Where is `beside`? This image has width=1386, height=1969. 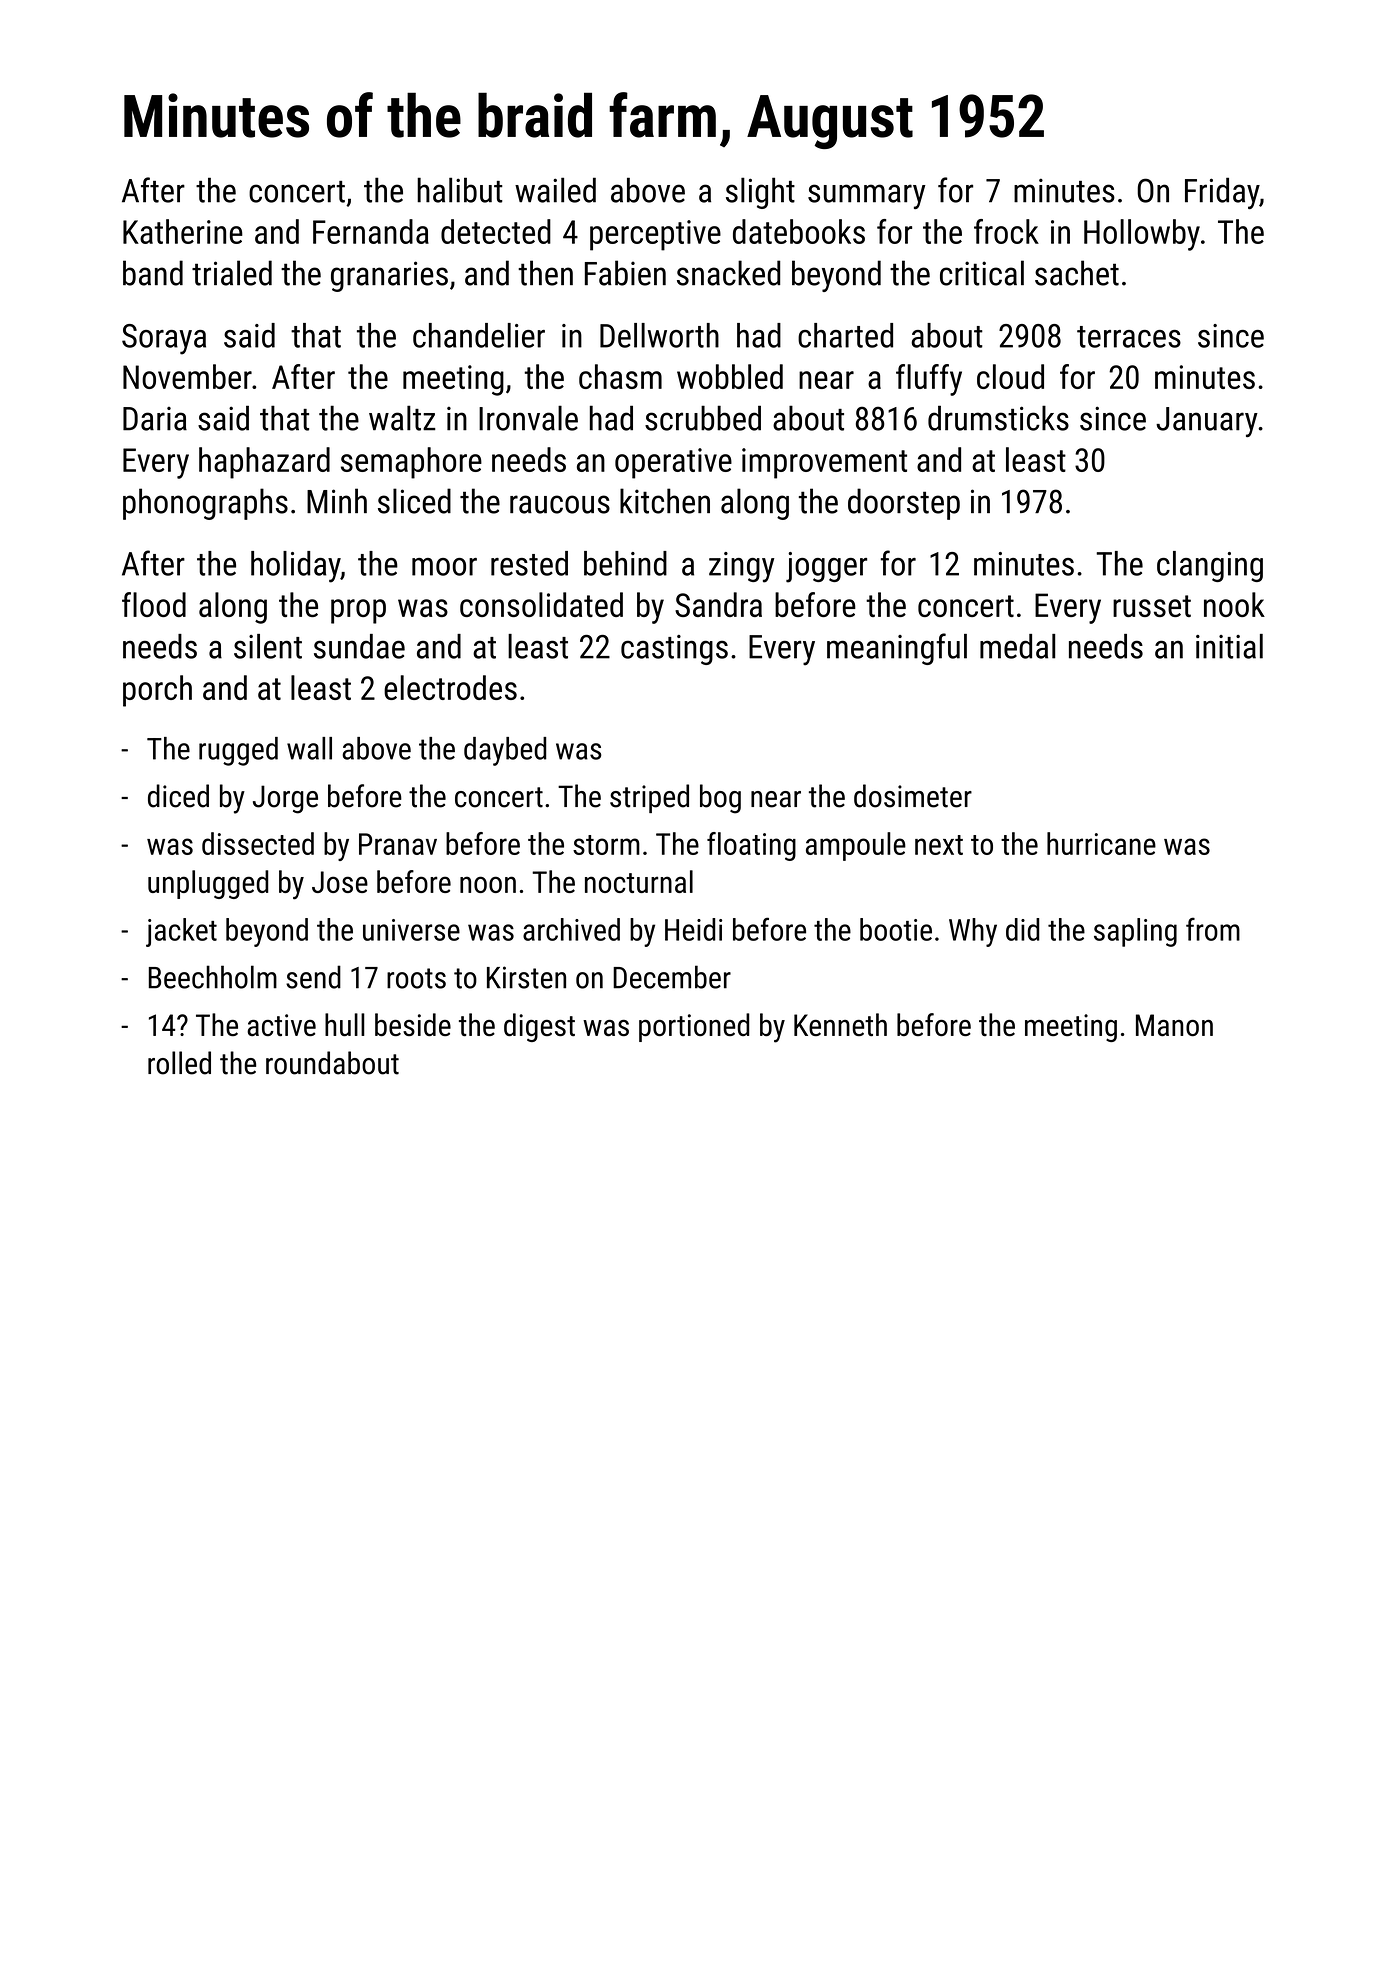 beside is located at coordinates (413, 1024).
